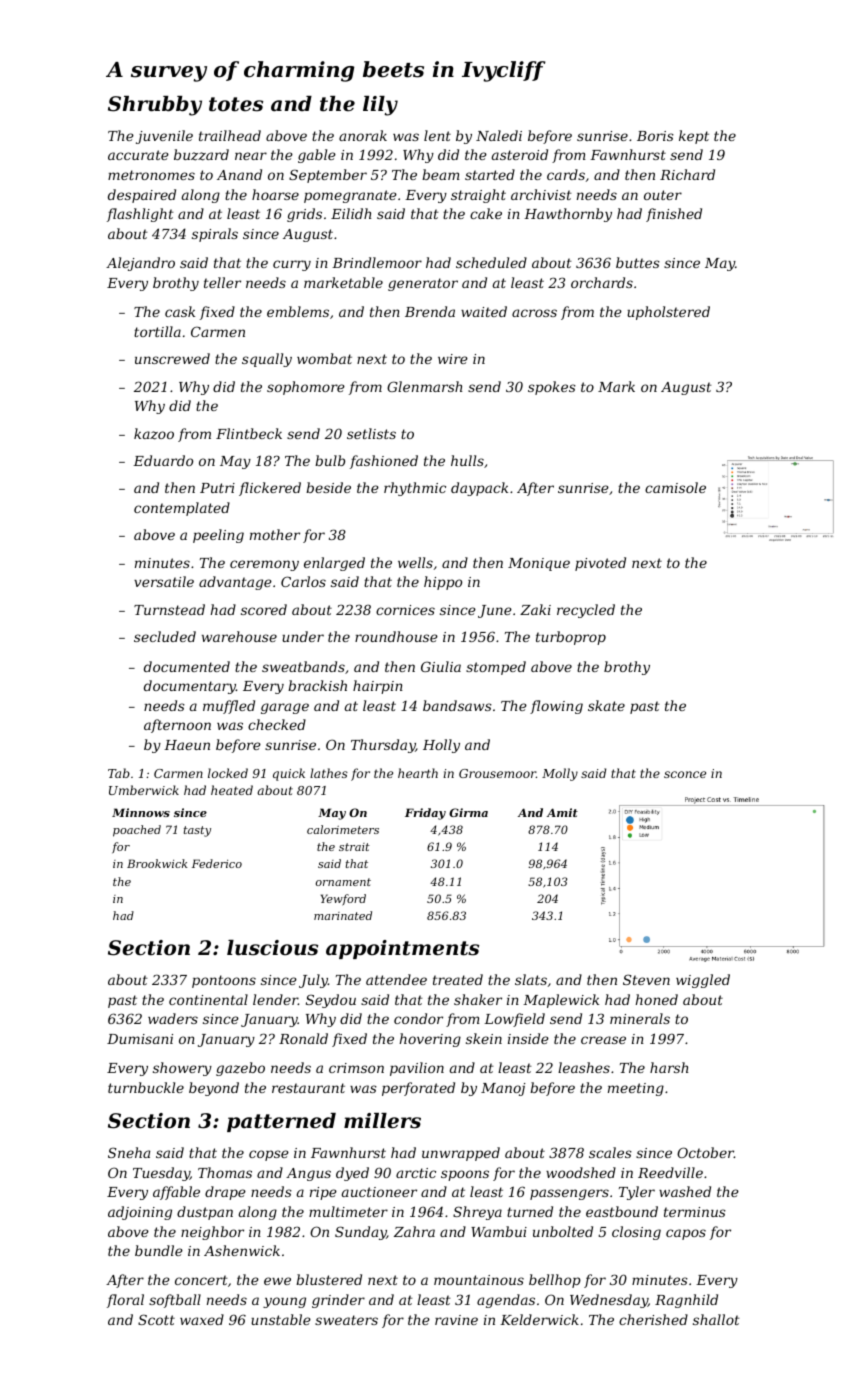 The width and height of the page is (849, 1400). Describe the element at coordinates (503, 1089) in the page. I see `Manoj` at that location.
